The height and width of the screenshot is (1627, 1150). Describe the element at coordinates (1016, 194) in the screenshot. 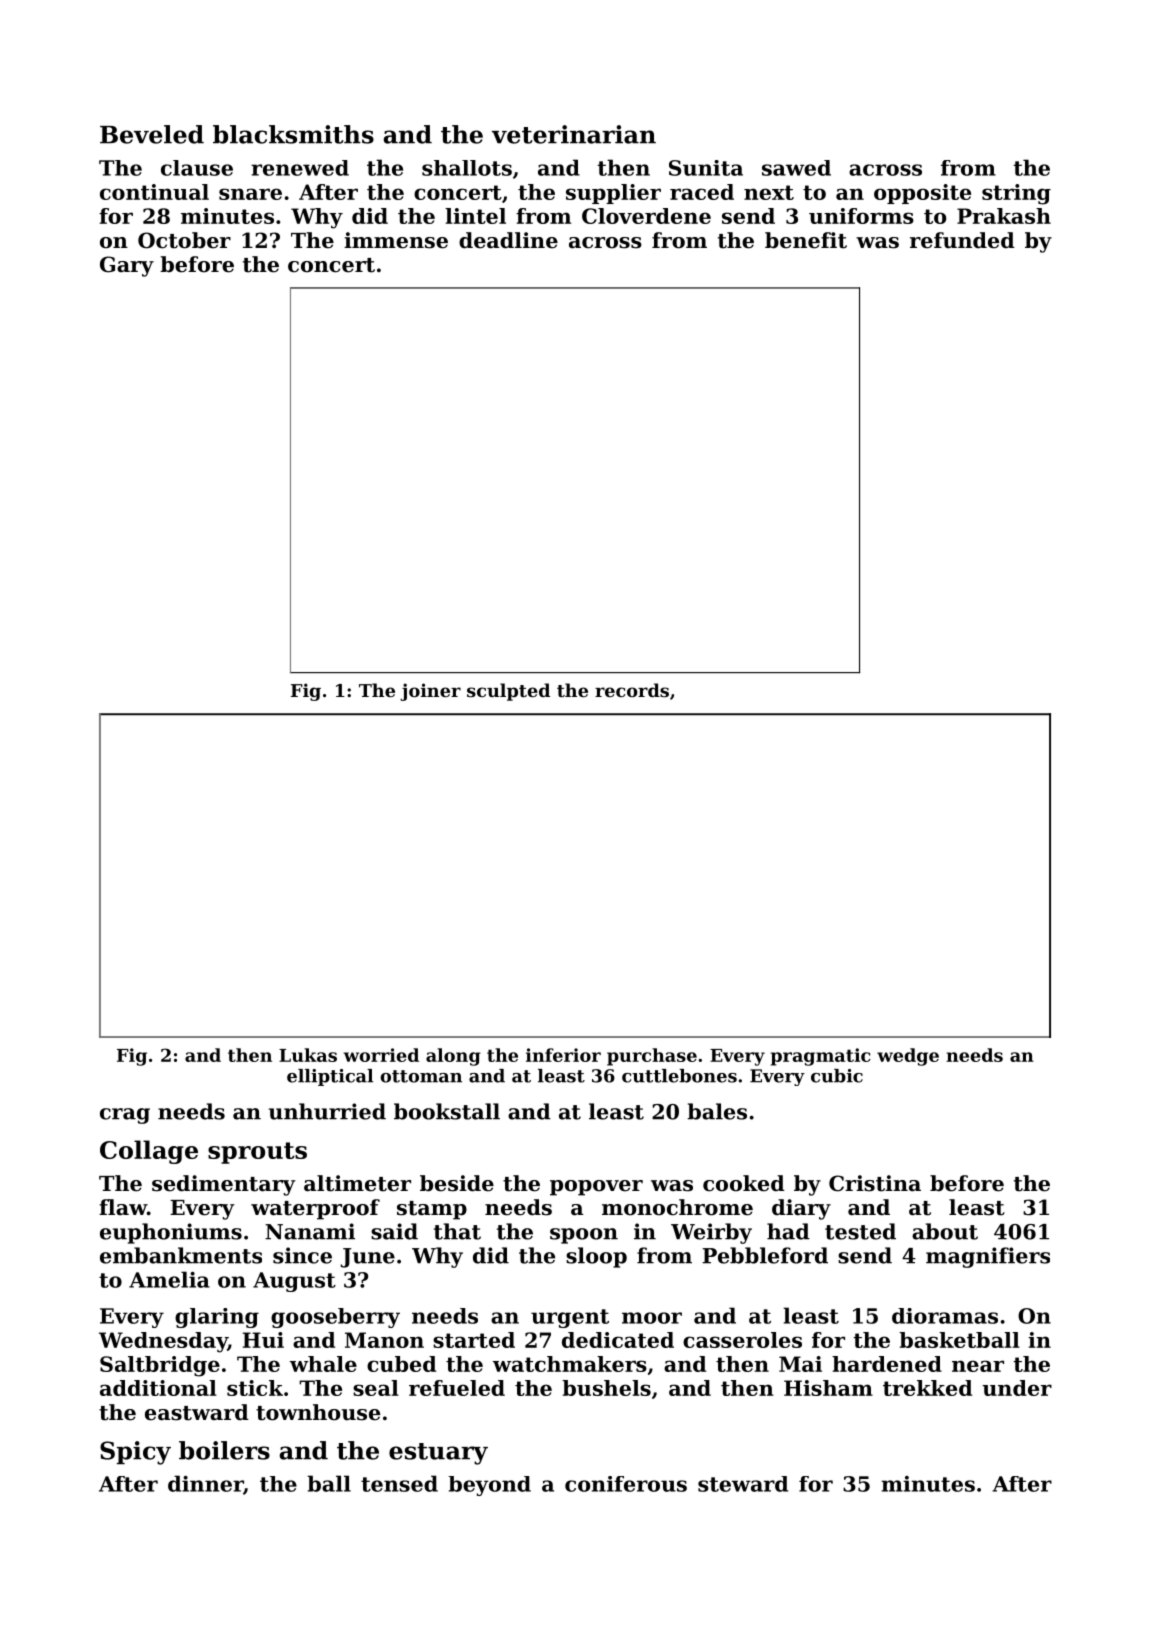

I see `string` at that location.
